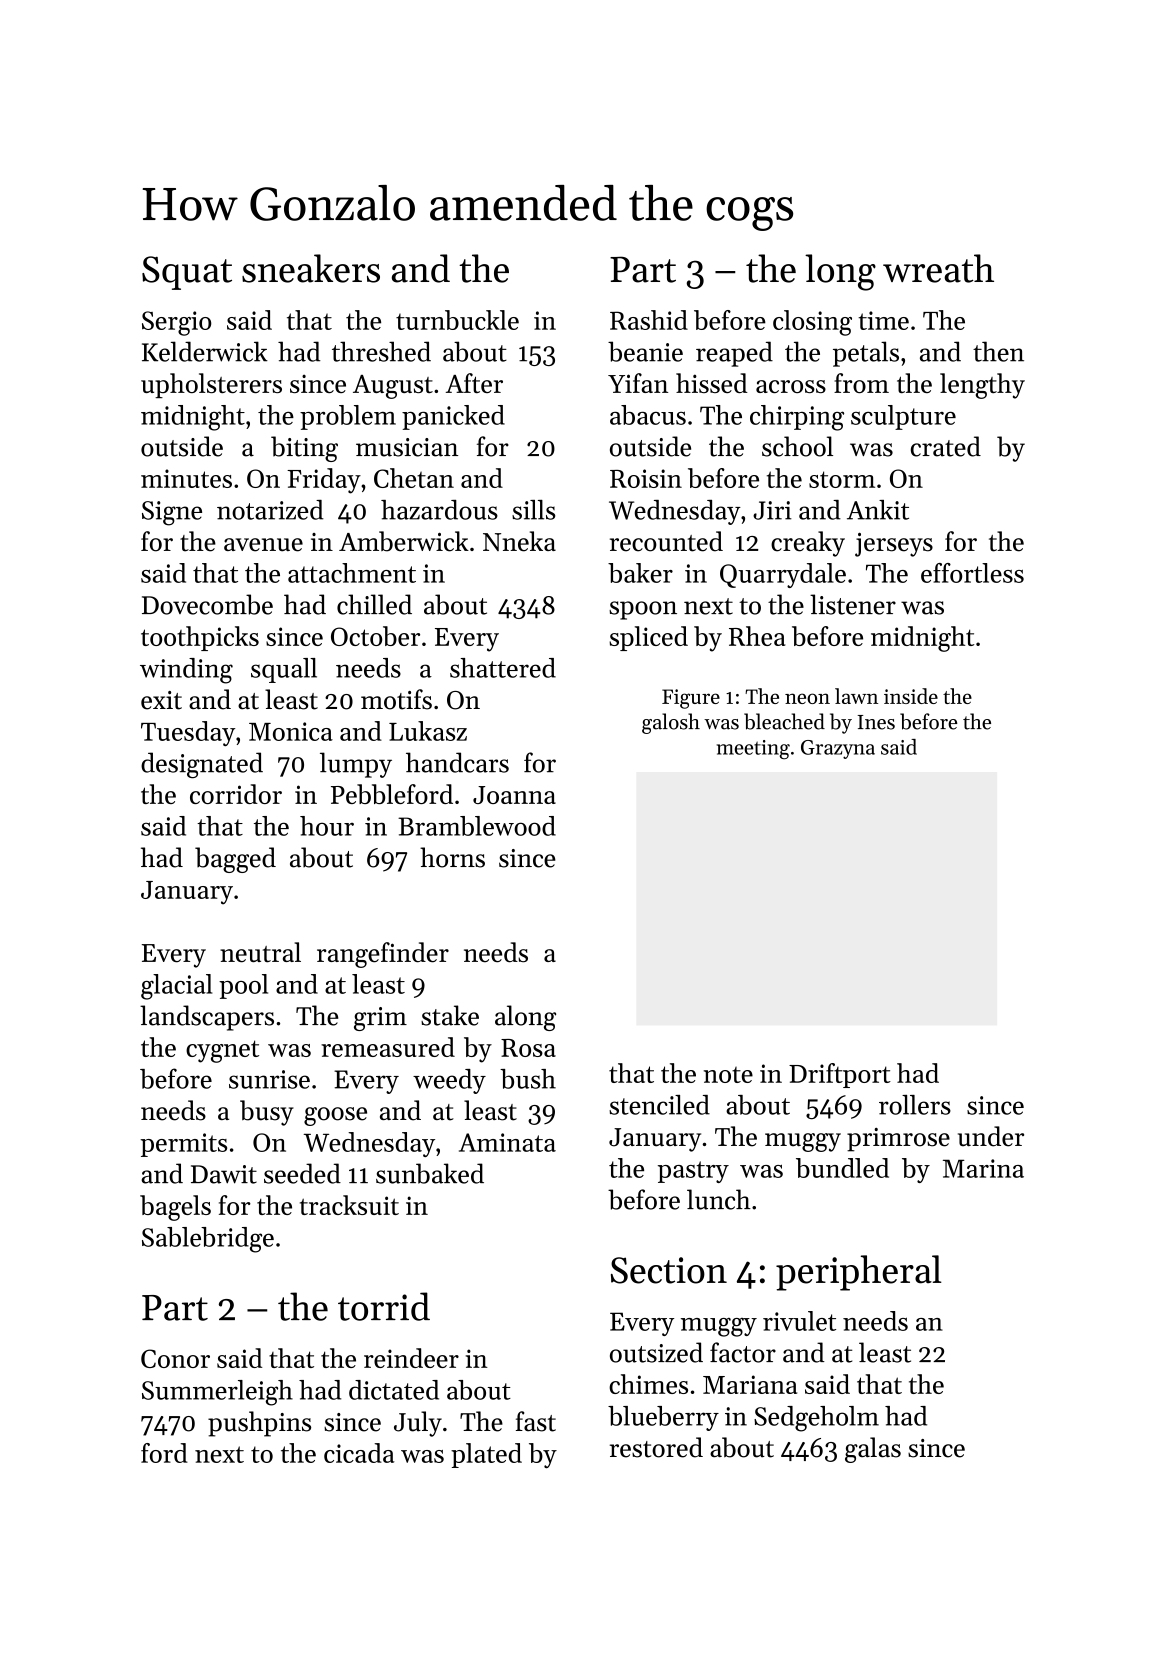 This screenshot has height=1654, width=1165. What do you see at coordinates (187, 273) in the screenshot?
I see `Squat` at bounding box center [187, 273].
